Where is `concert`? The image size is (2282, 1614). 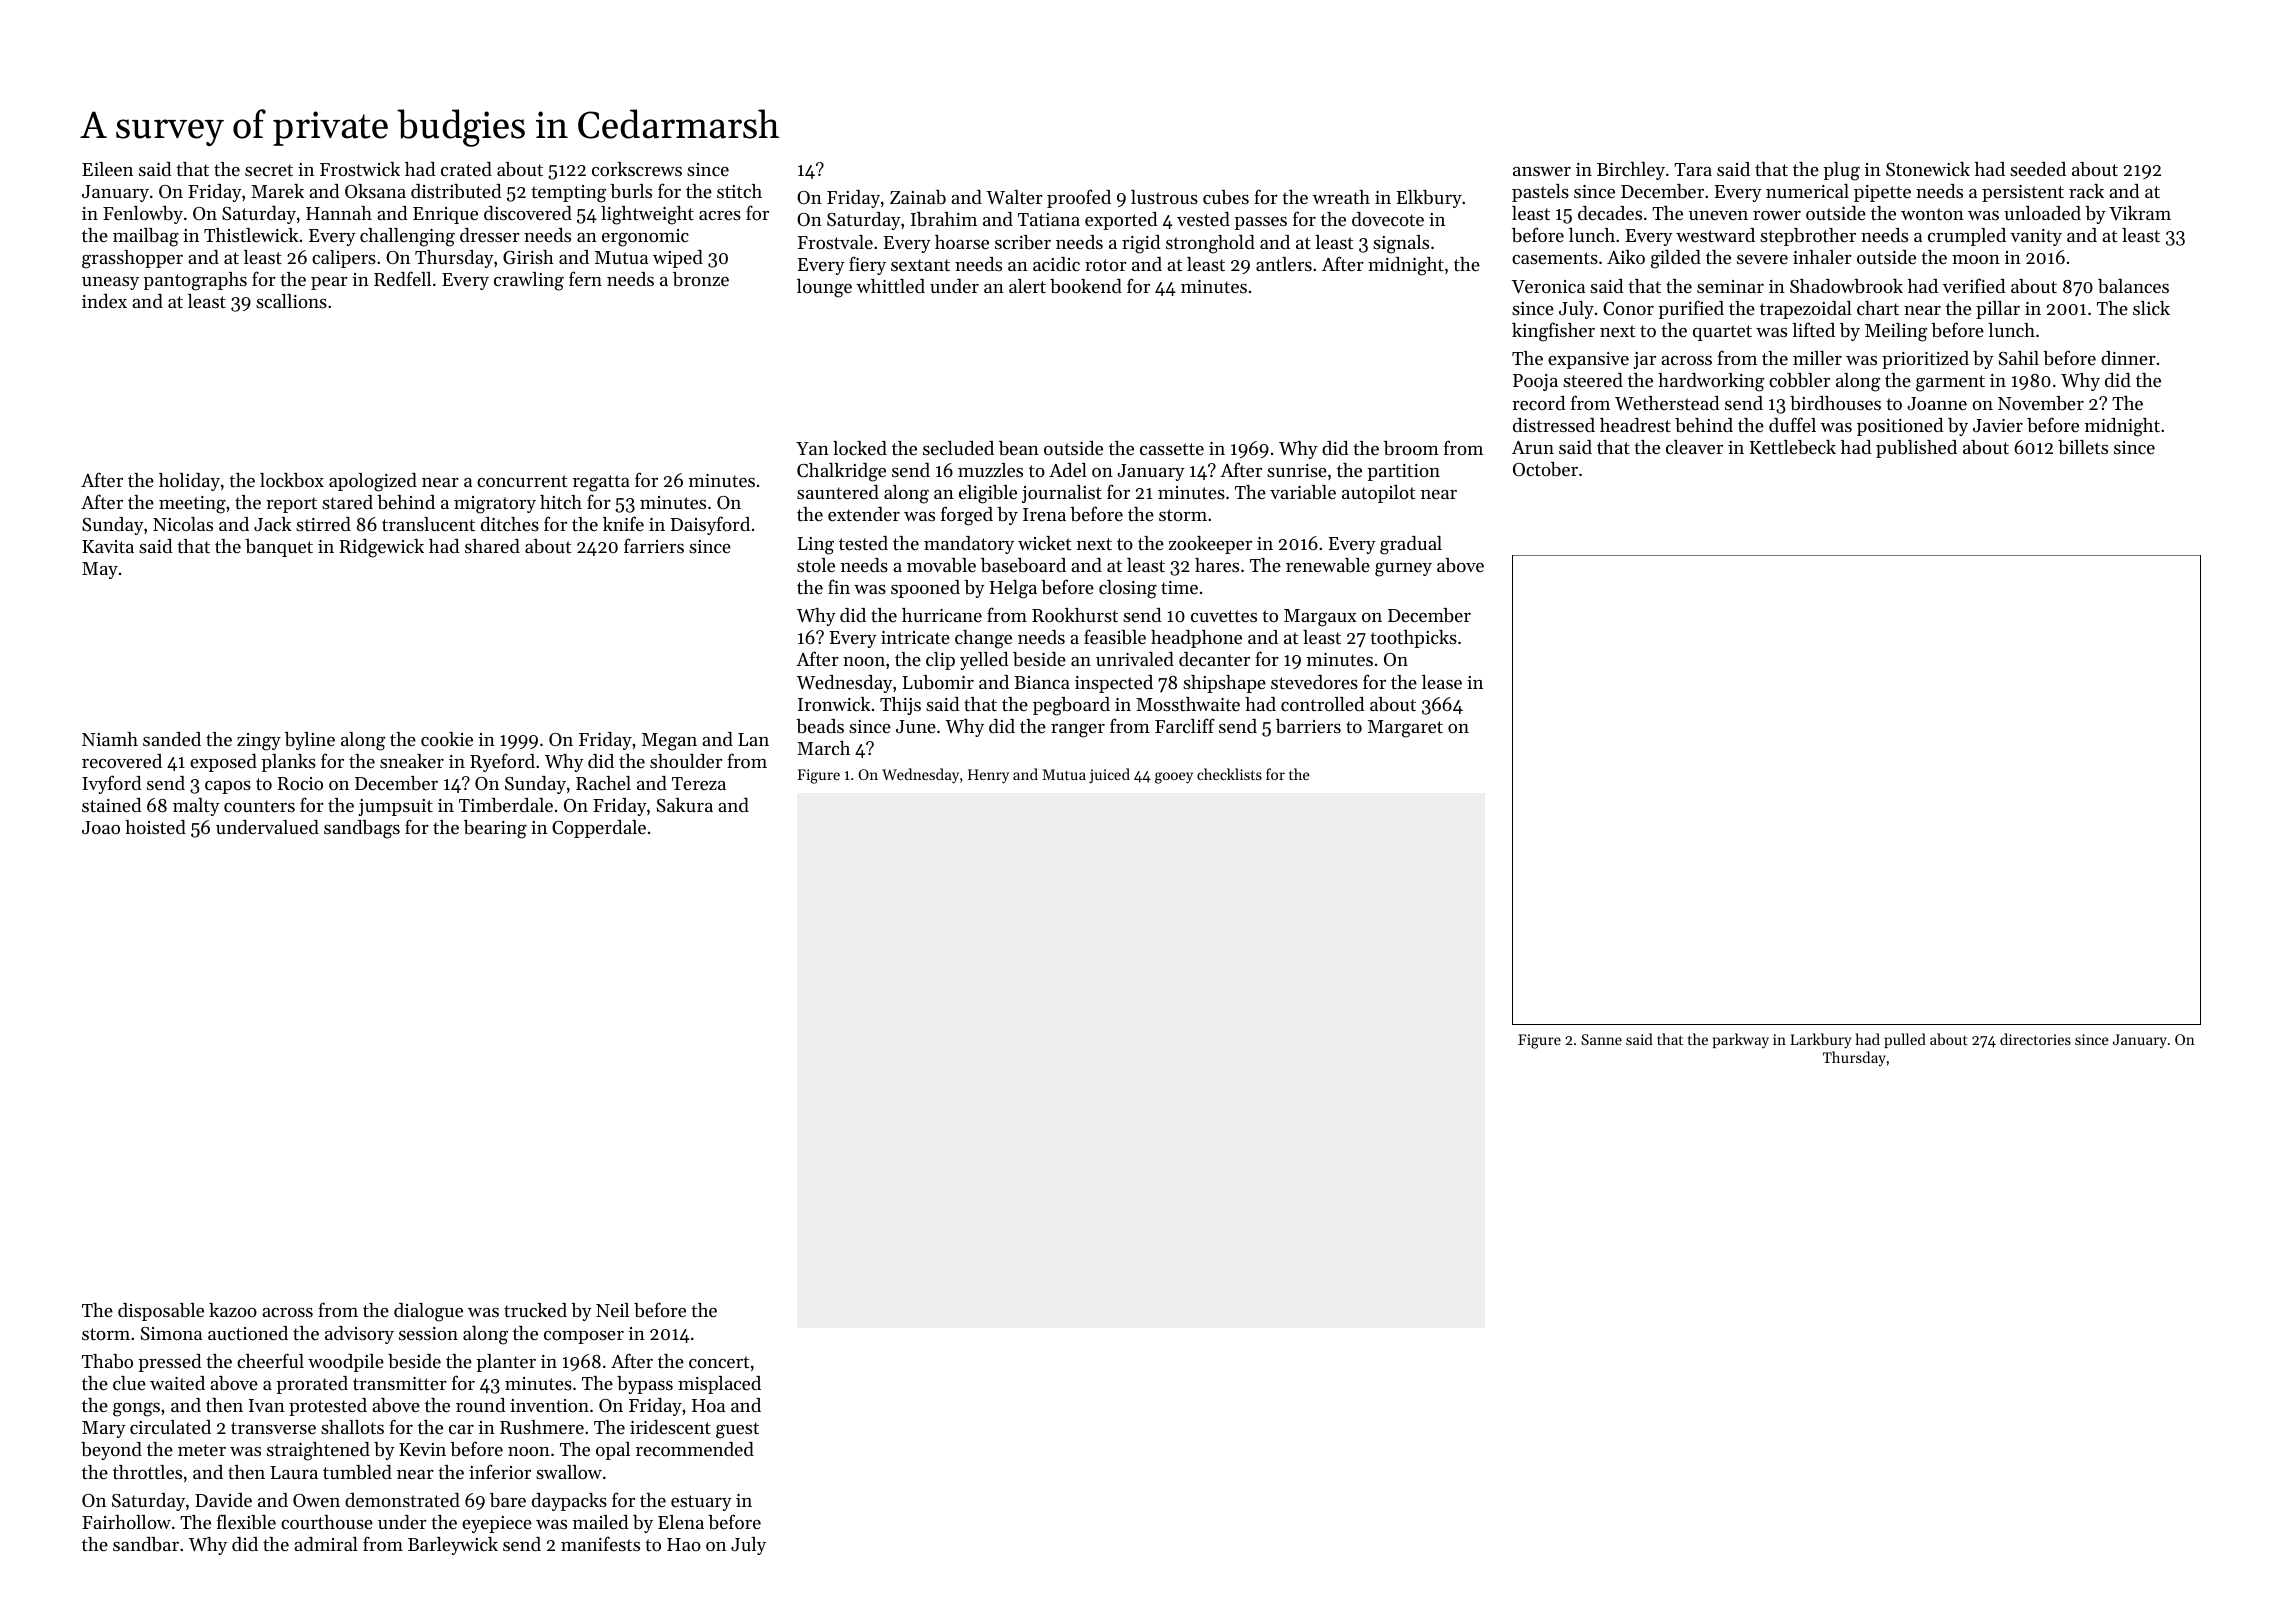 concert is located at coordinates (719, 1362).
